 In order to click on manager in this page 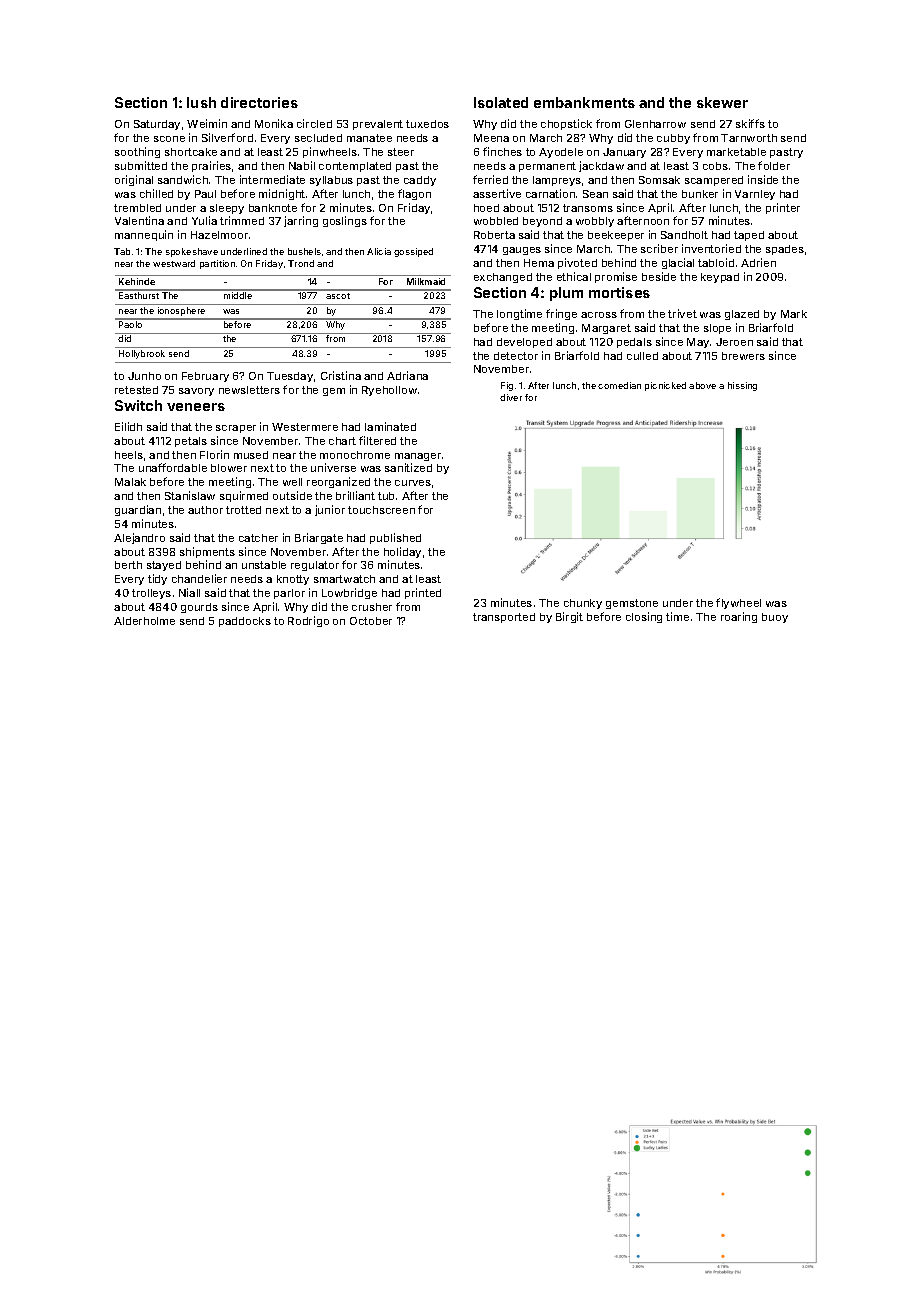, I will do `click(418, 457)`.
